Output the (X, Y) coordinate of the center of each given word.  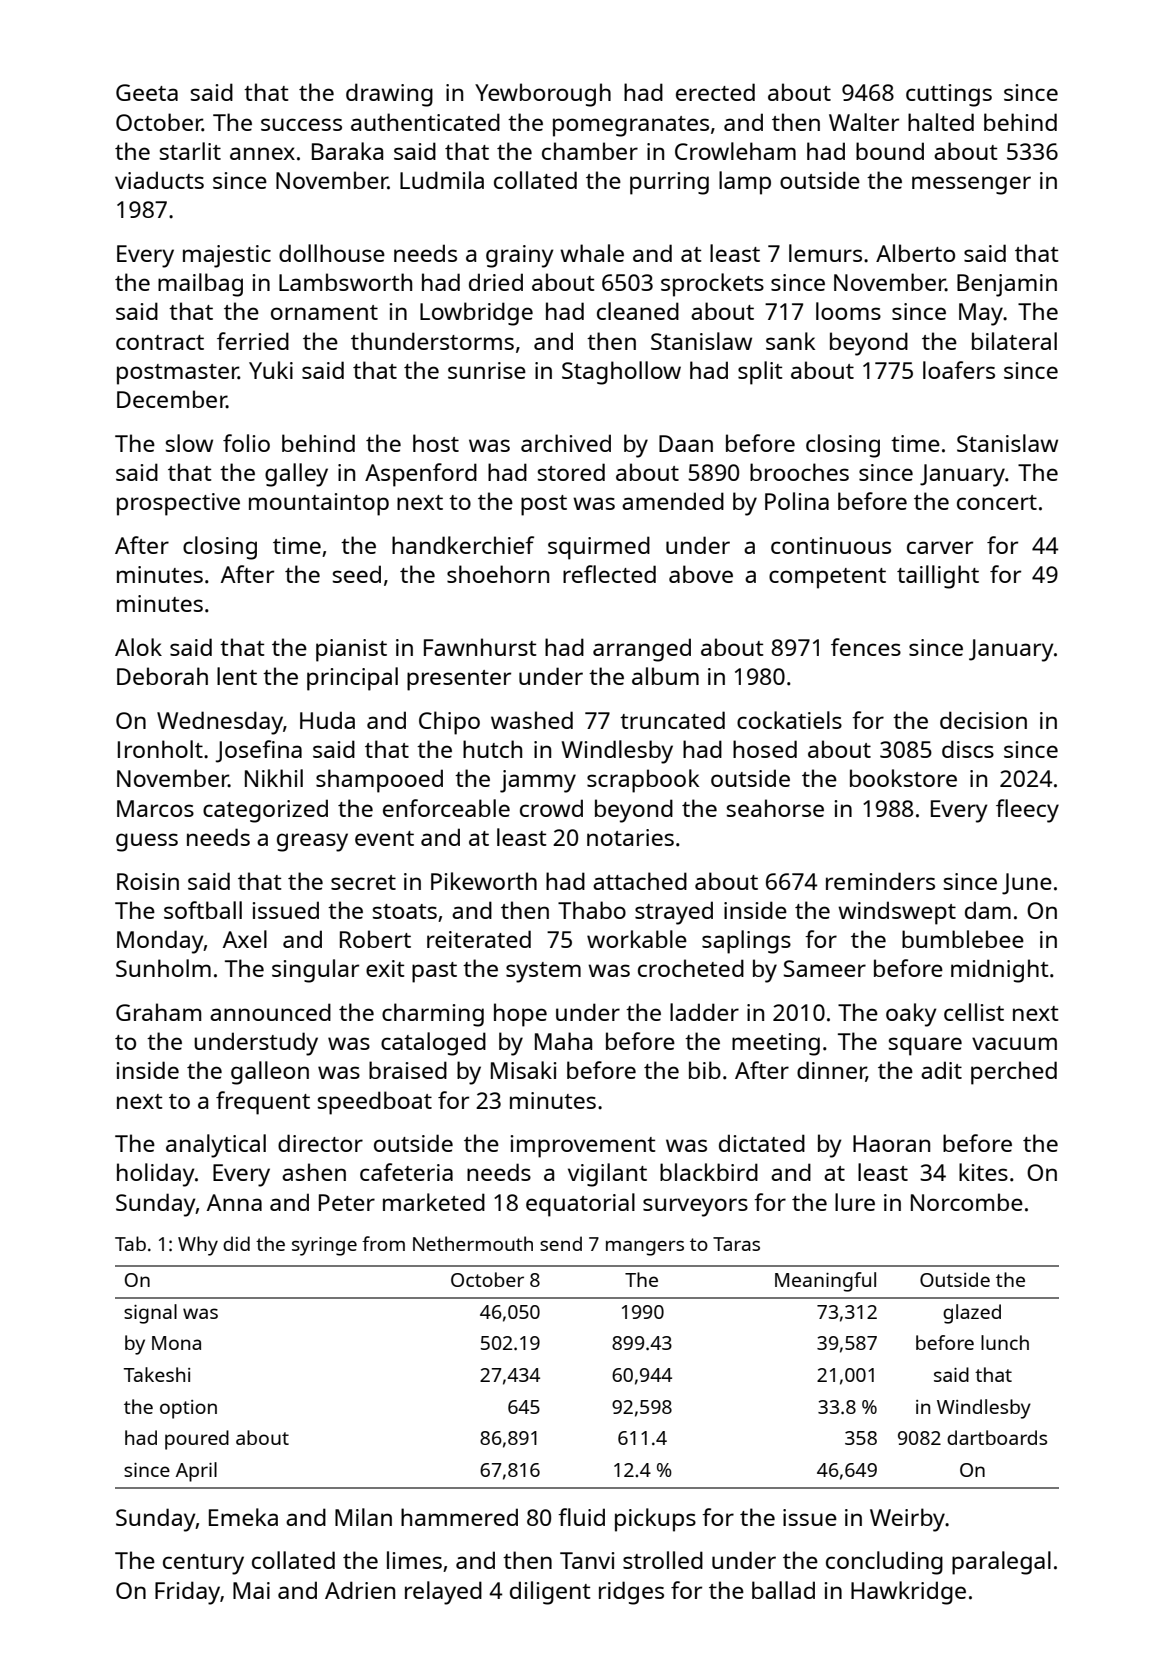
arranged (642, 650)
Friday (187, 1593)
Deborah (162, 676)
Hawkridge (908, 1593)
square (925, 1046)
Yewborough (543, 95)
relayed (443, 1593)
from (383, 1243)
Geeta (147, 92)
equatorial (580, 1205)
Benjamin (1007, 285)
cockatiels (789, 720)
